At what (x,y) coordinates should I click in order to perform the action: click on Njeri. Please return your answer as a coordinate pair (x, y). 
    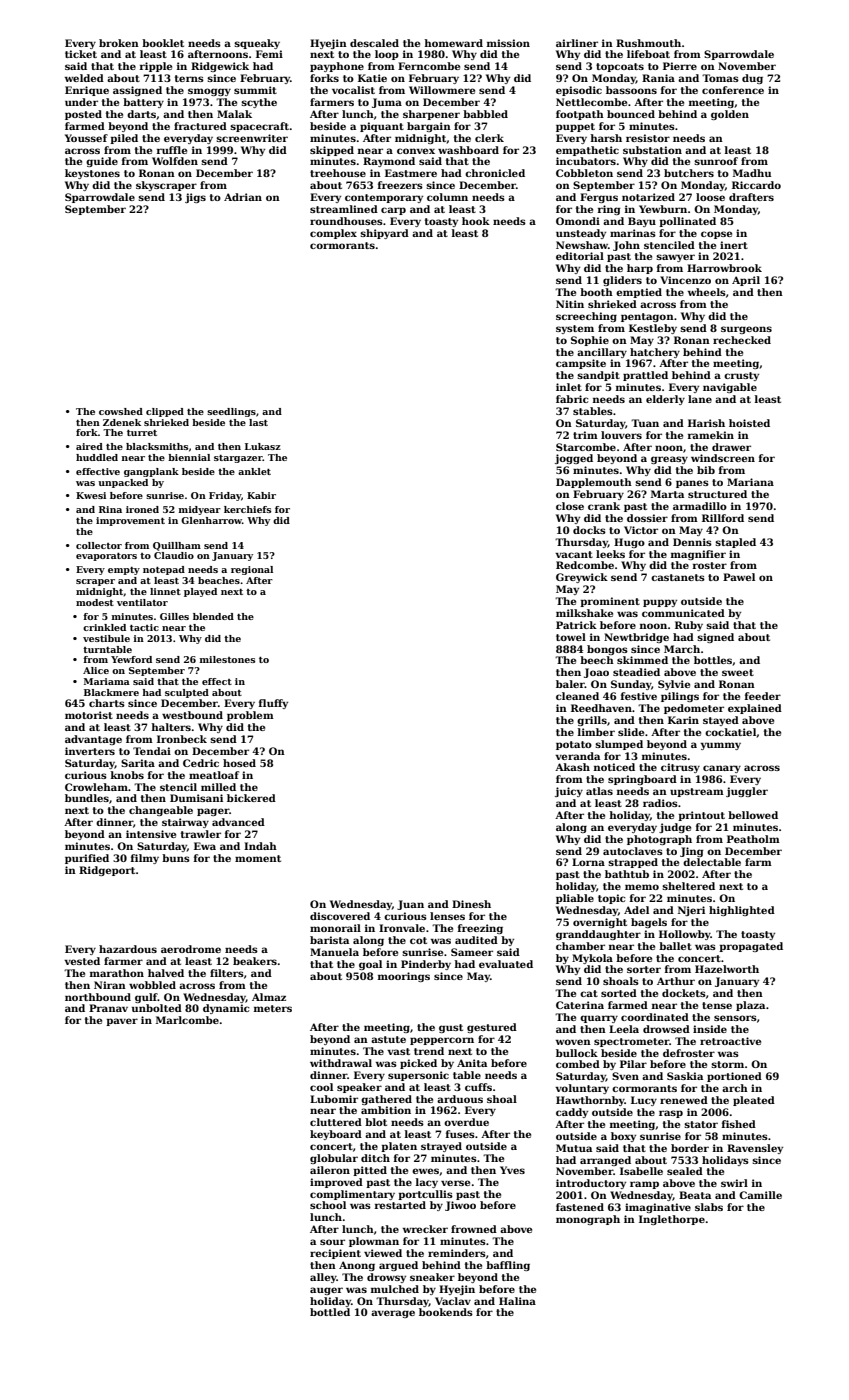
    Looking at the image, I should click on (691, 911).
